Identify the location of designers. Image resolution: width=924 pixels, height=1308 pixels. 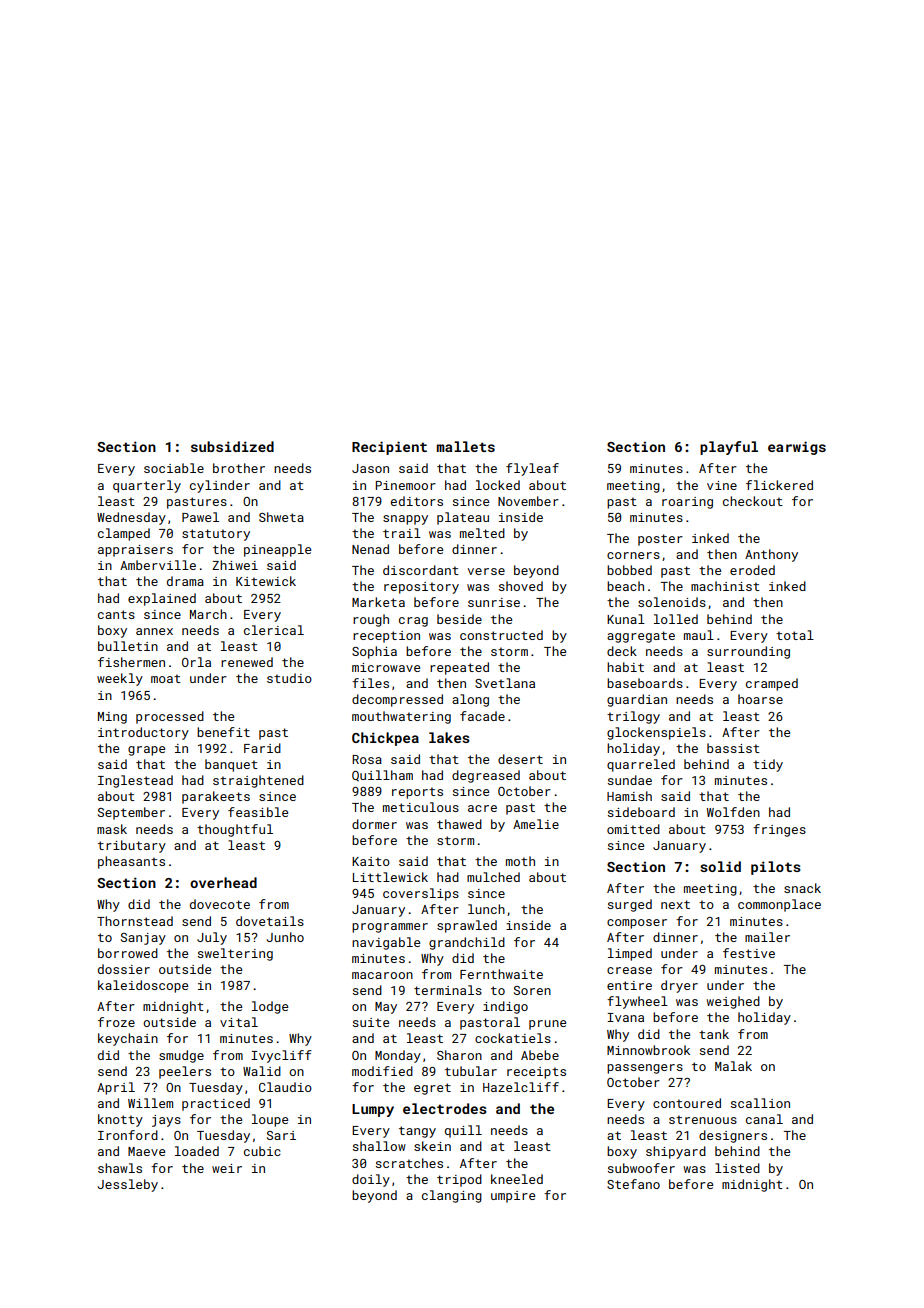
(733, 1136).
